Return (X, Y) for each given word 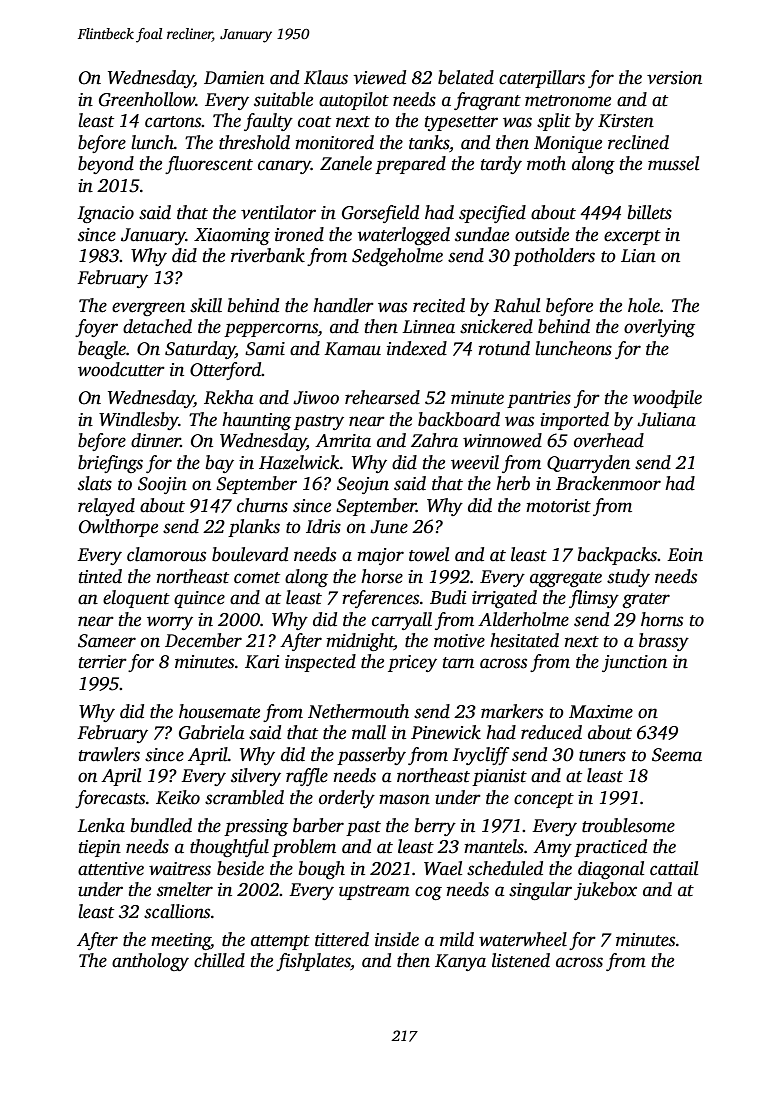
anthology (150, 962)
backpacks (618, 556)
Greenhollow (147, 99)
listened (521, 960)
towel (429, 554)
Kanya (460, 962)
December (203, 640)
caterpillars (542, 79)
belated (466, 77)
